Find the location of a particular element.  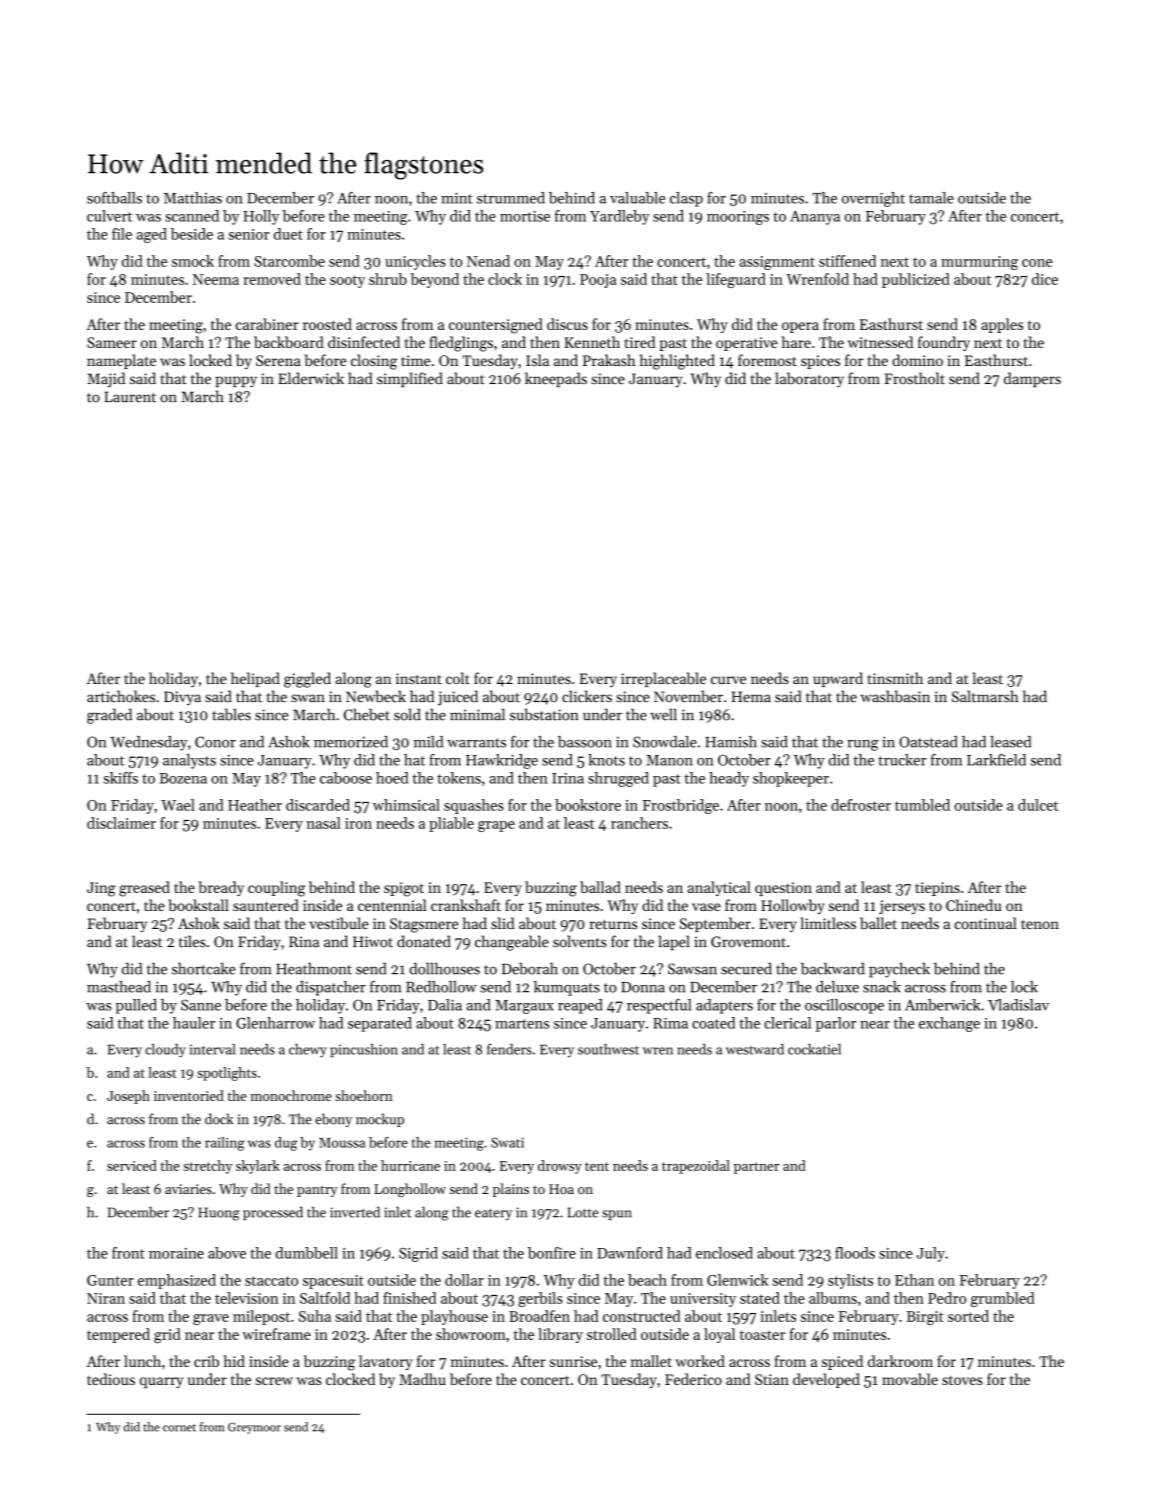

overnight is located at coordinates (873, 199).
